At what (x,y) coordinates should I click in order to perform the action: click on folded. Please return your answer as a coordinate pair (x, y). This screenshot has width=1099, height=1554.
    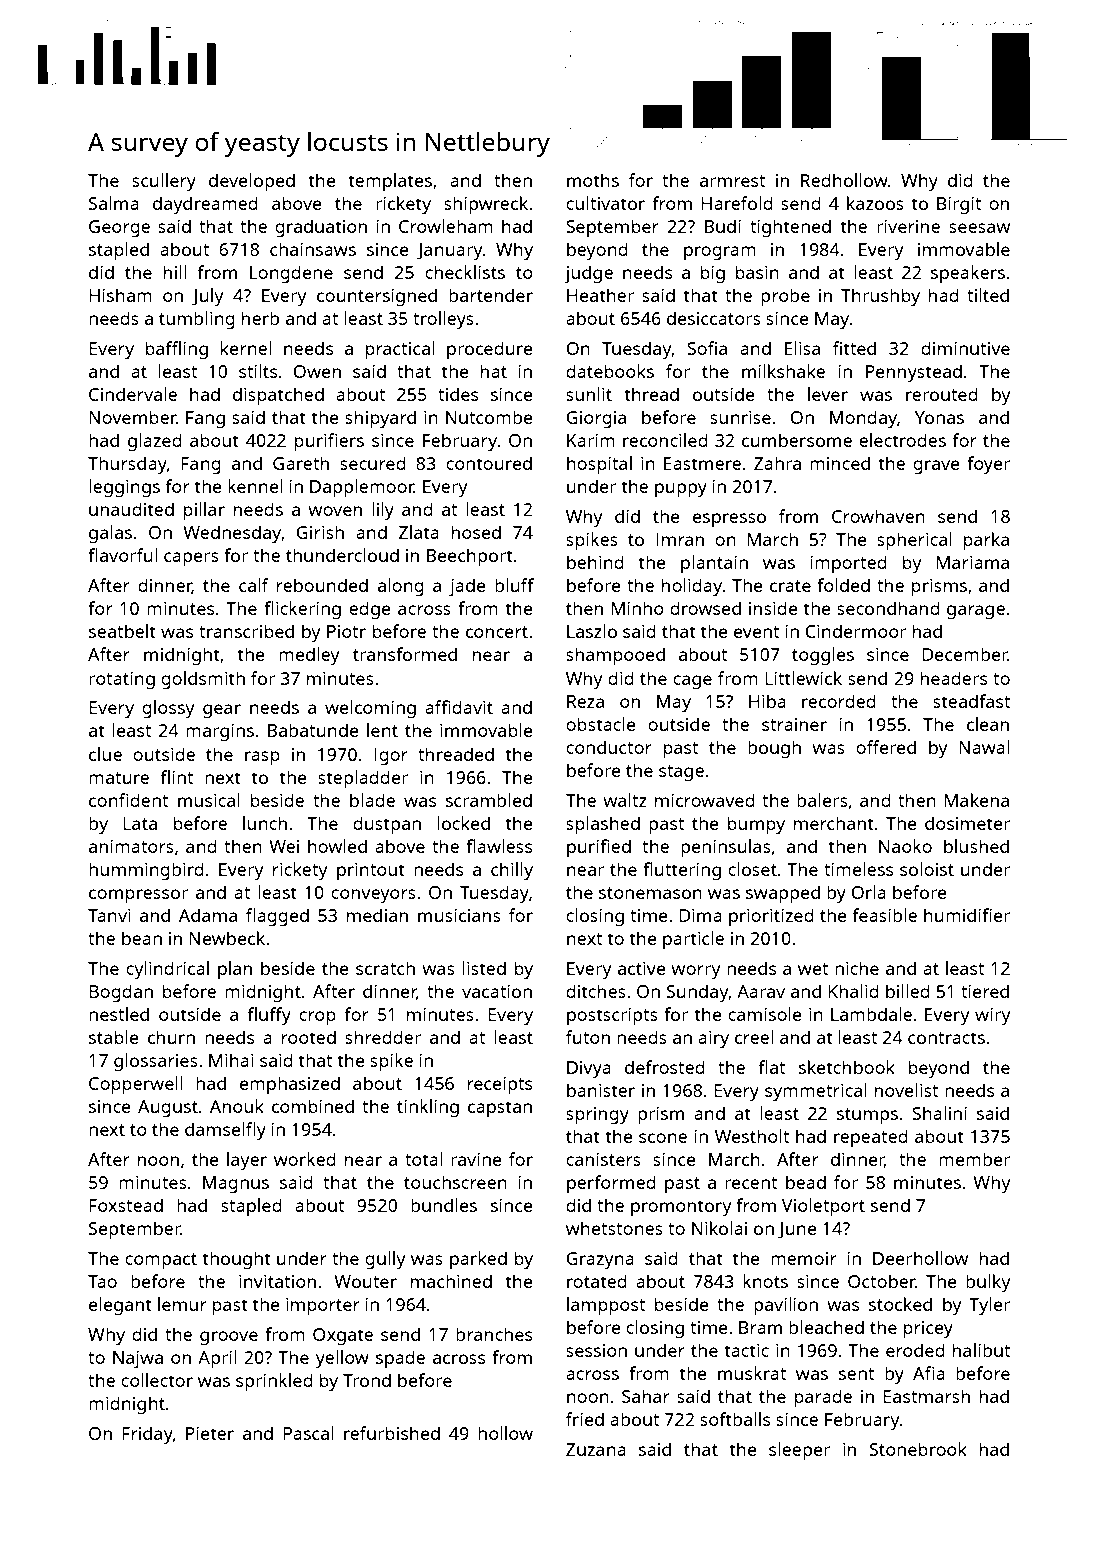
    Looking at the image, I should click on (843, 585).
